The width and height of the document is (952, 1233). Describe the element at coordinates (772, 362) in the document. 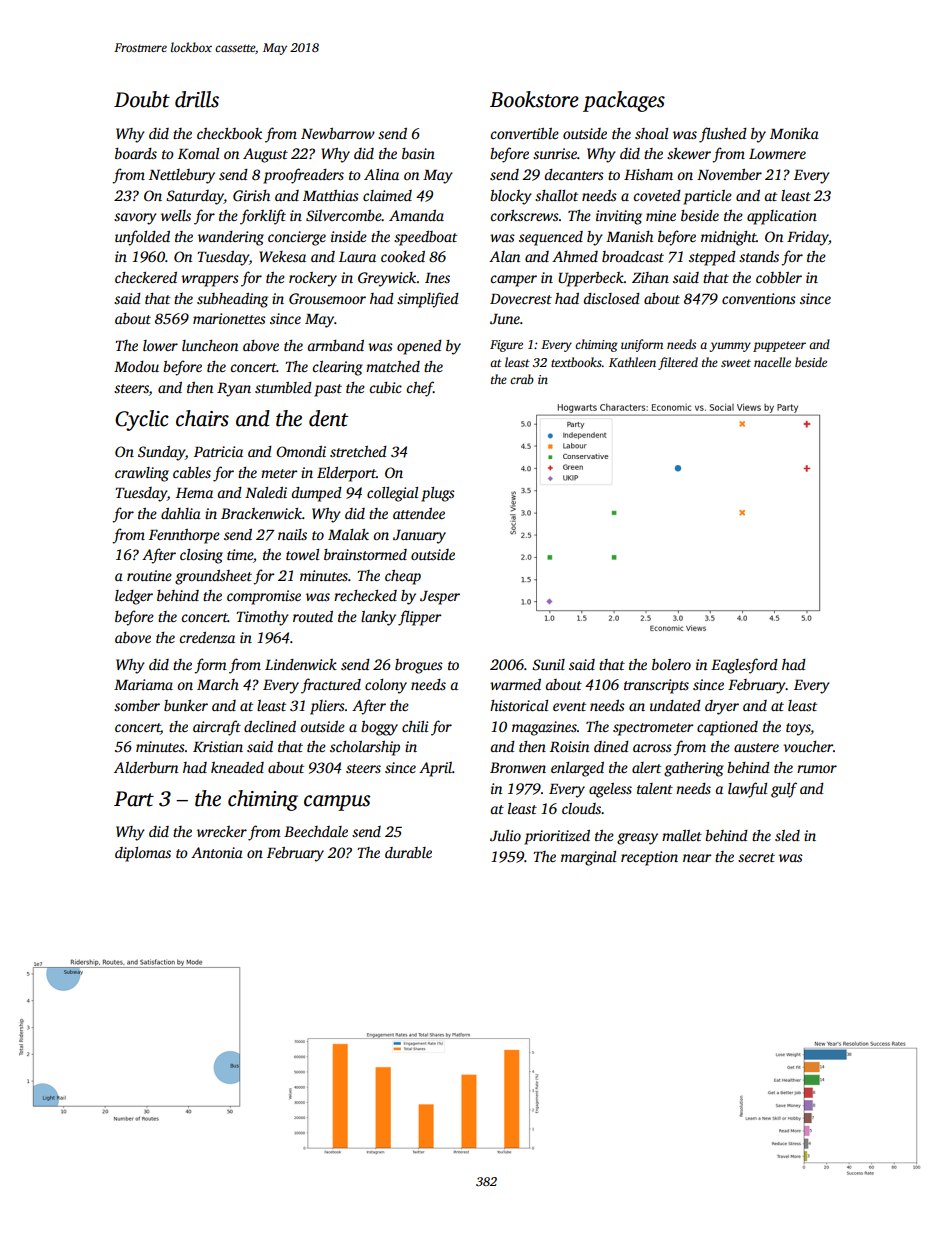

I see `nacelle` at that location.
